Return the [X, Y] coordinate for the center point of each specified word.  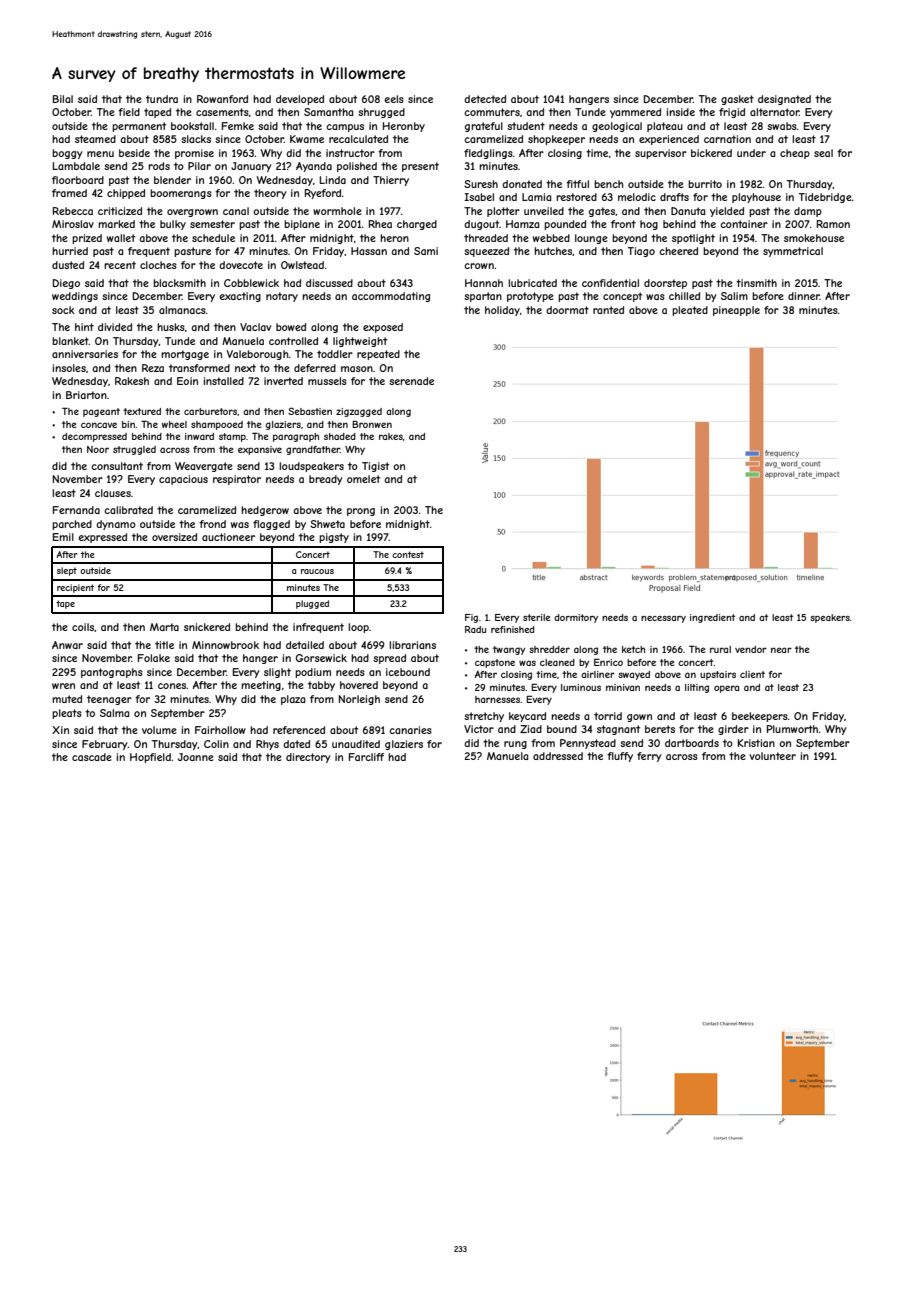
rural [720, 649]
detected [485, 99]
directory [308, 758]
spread [389, 659]
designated [784, 100]
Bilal [63, 99]
